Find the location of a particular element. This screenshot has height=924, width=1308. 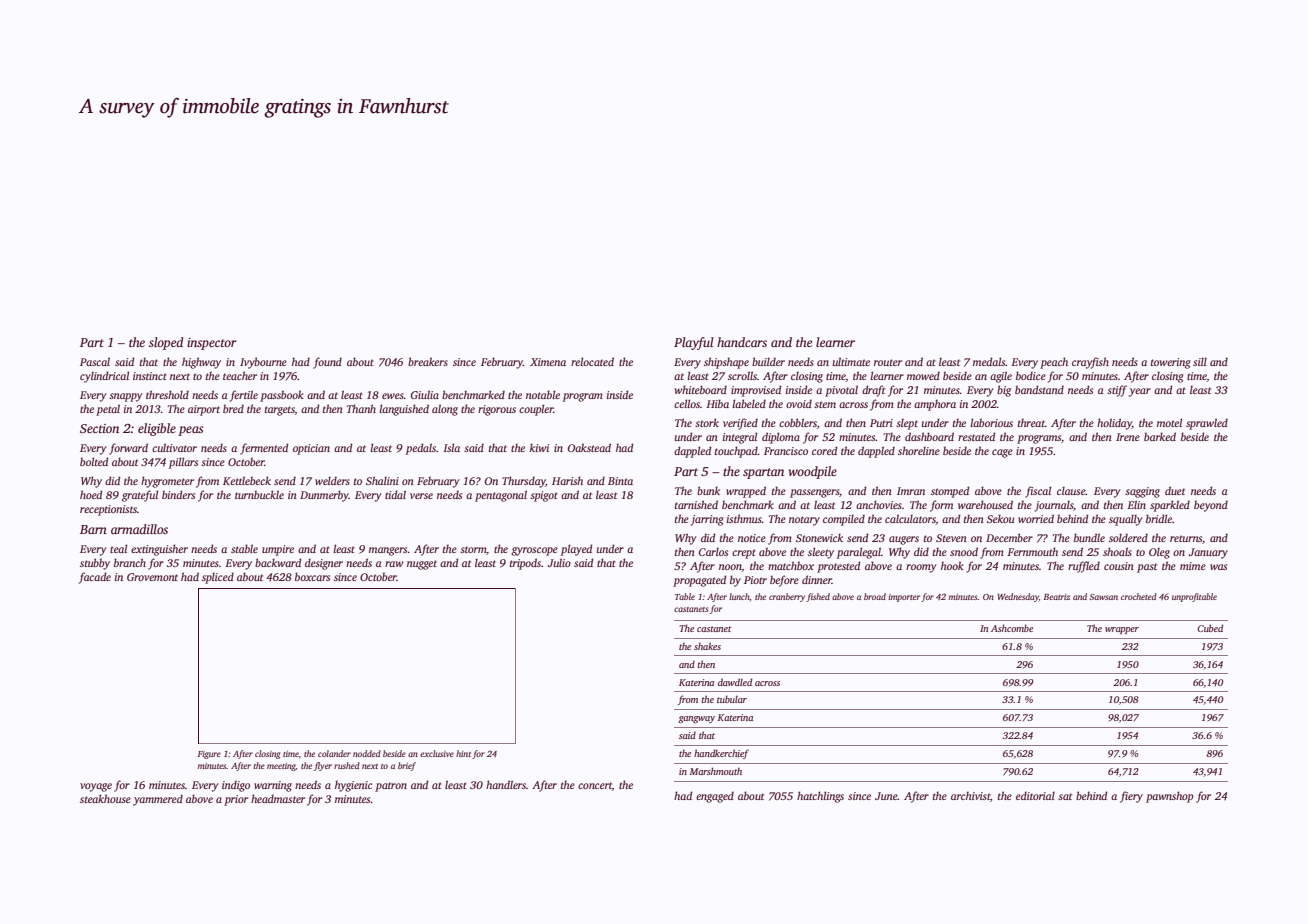

pawnshop is located at coordinates (1170, 797).
